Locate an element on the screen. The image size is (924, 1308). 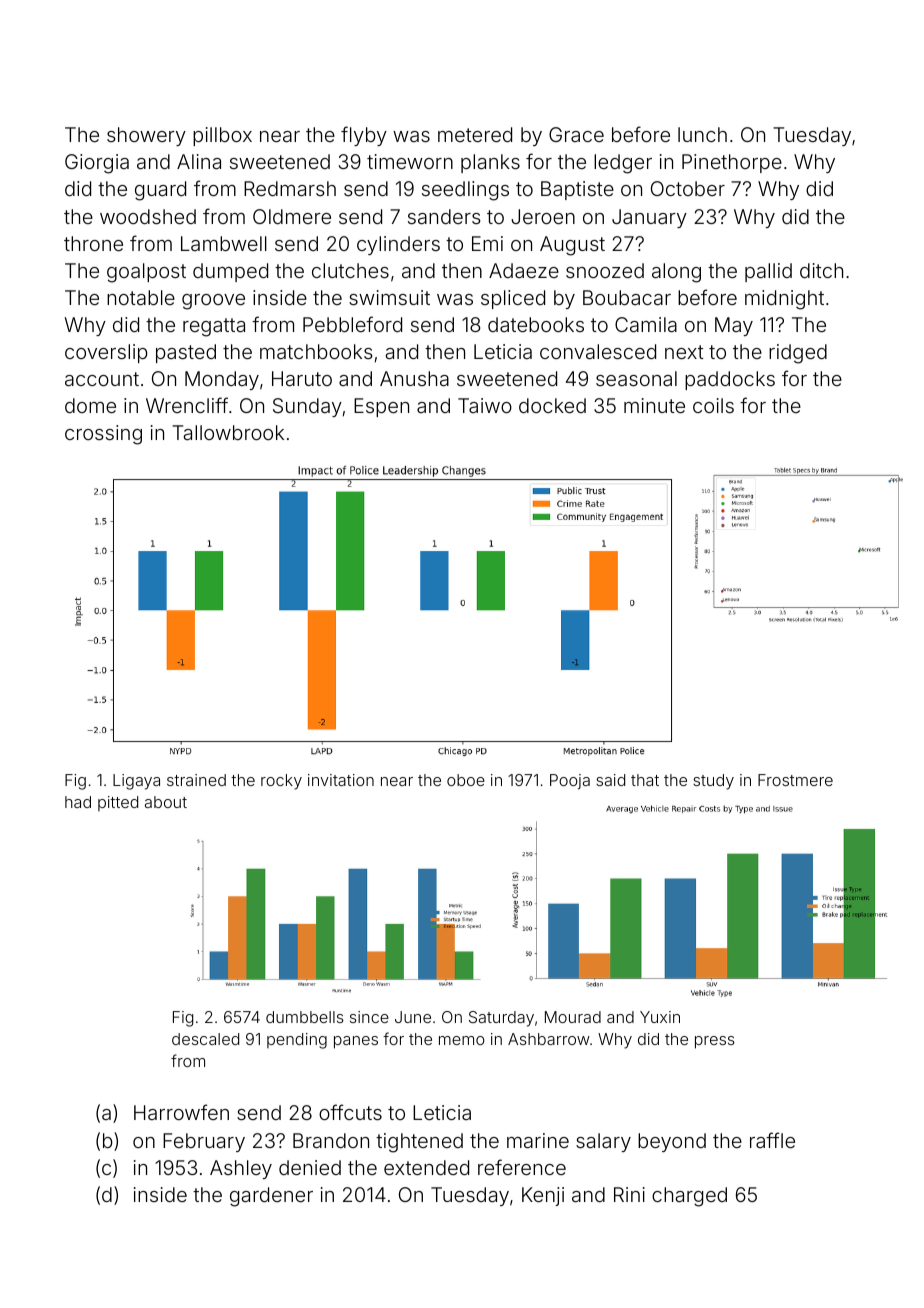
Haruto is located at coordinates (302, 378).
